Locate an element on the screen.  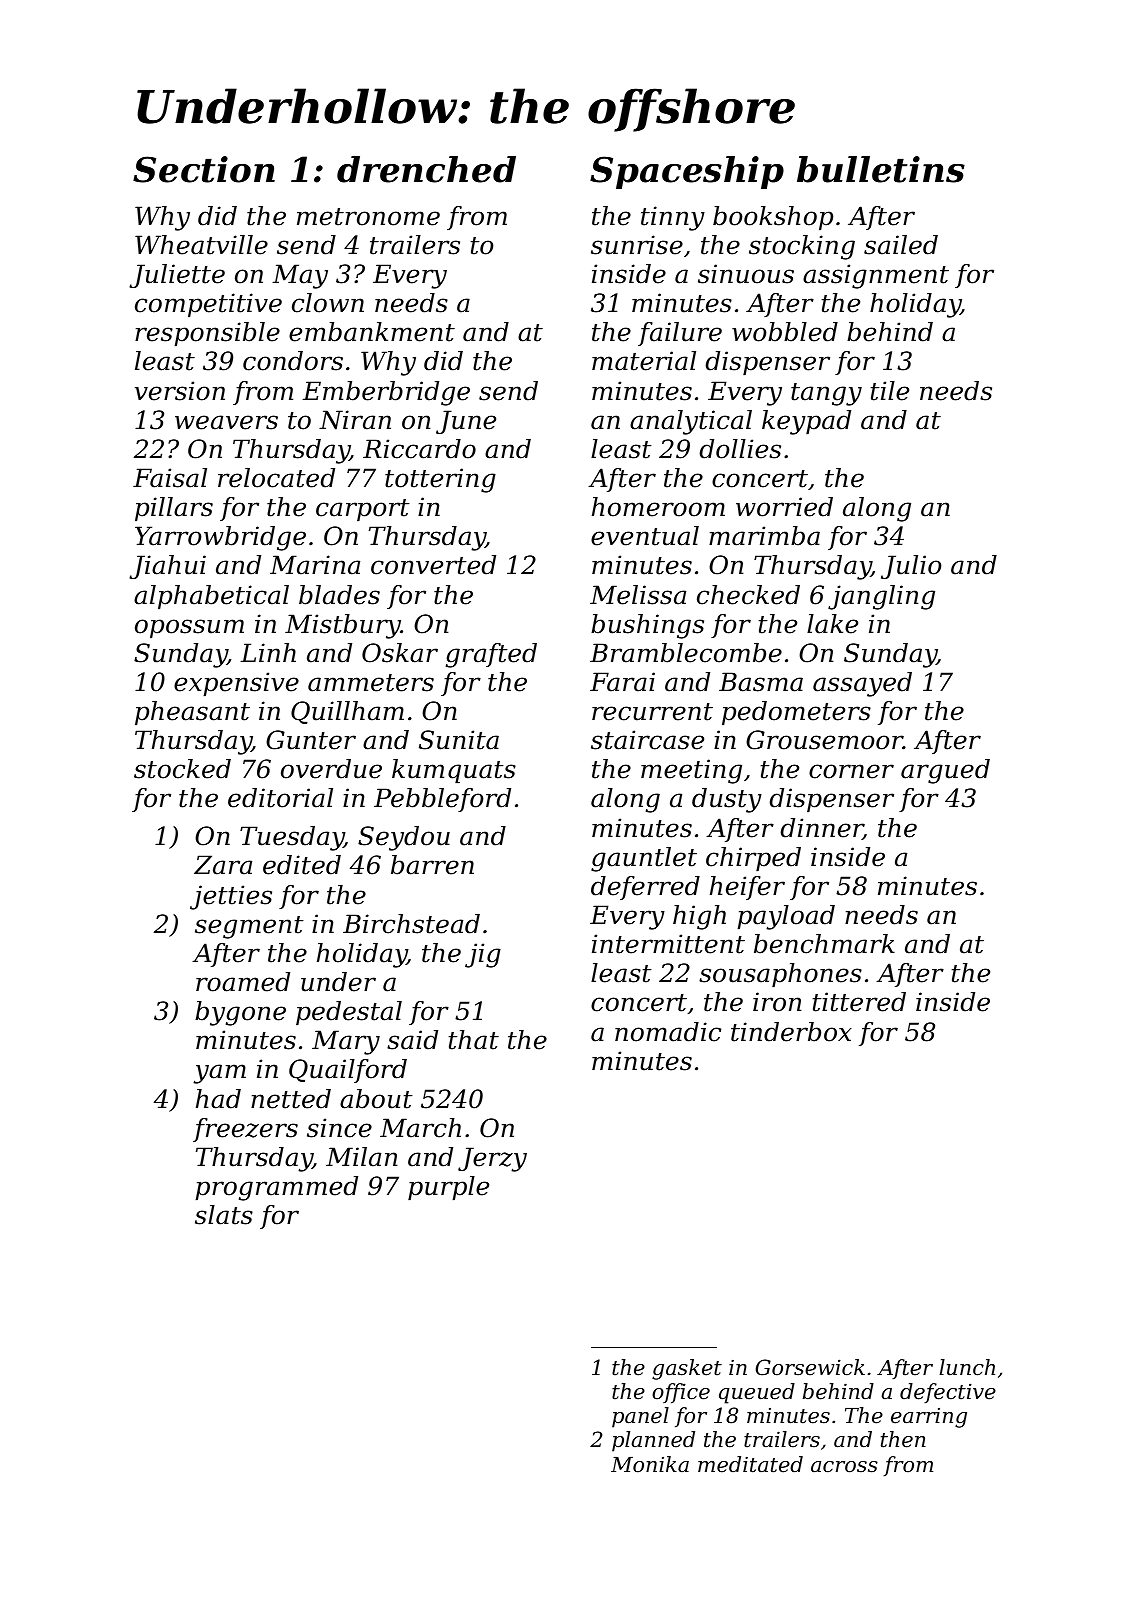
Julio is located at coordinates (911, 567).
